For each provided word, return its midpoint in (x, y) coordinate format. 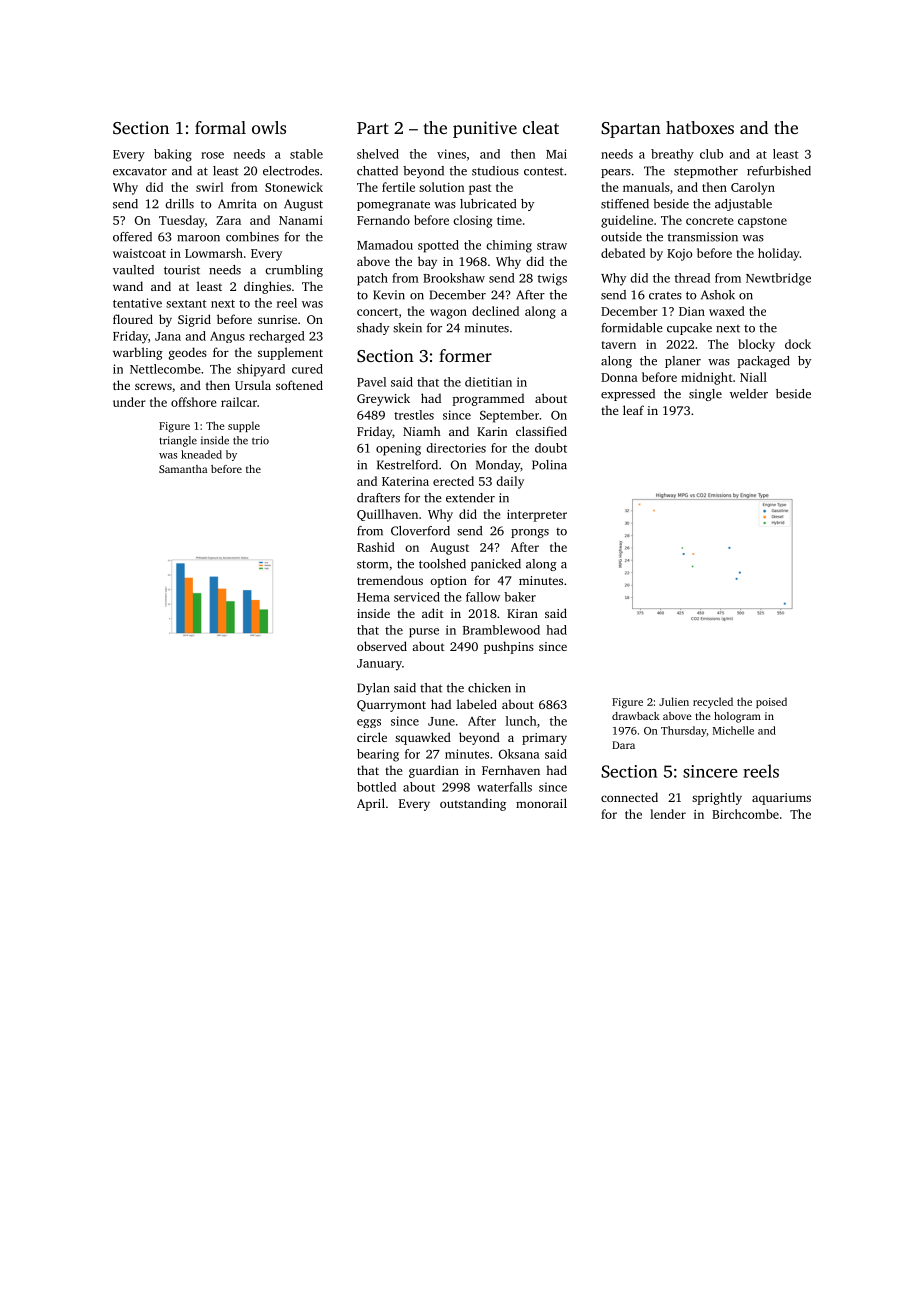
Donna (619, 377)
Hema (373, 597)
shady (373, 329)
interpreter (537, 516)
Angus (227, 337)
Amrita (237, 204)
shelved (378, 154)
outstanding (473, 804)
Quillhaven (387, 515)
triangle (178, 441)
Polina (549, 465)
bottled (376, 787)
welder (749, 394)
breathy (672, 155)
